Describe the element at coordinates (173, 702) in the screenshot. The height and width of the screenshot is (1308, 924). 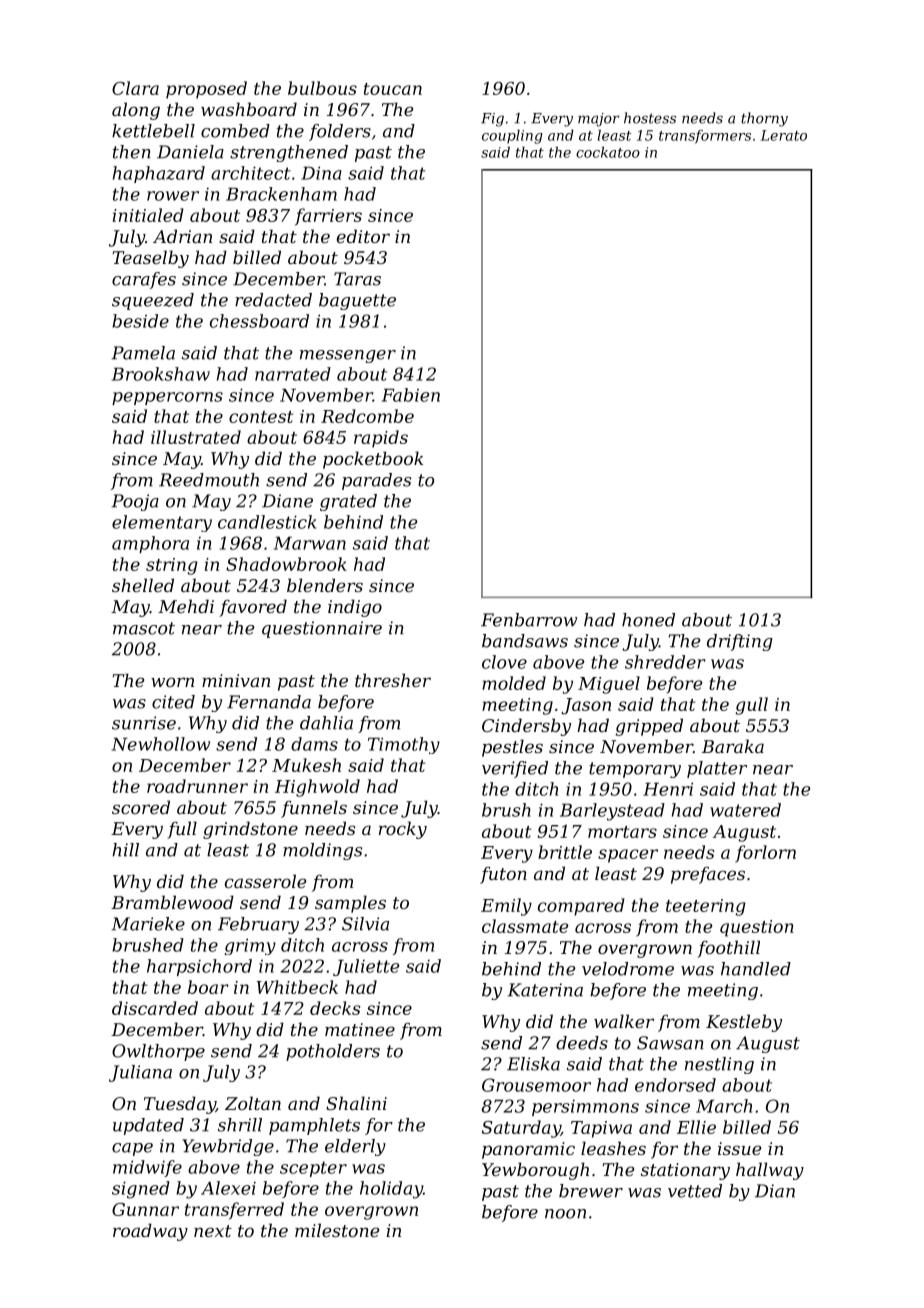
I see `cited` at that location.
